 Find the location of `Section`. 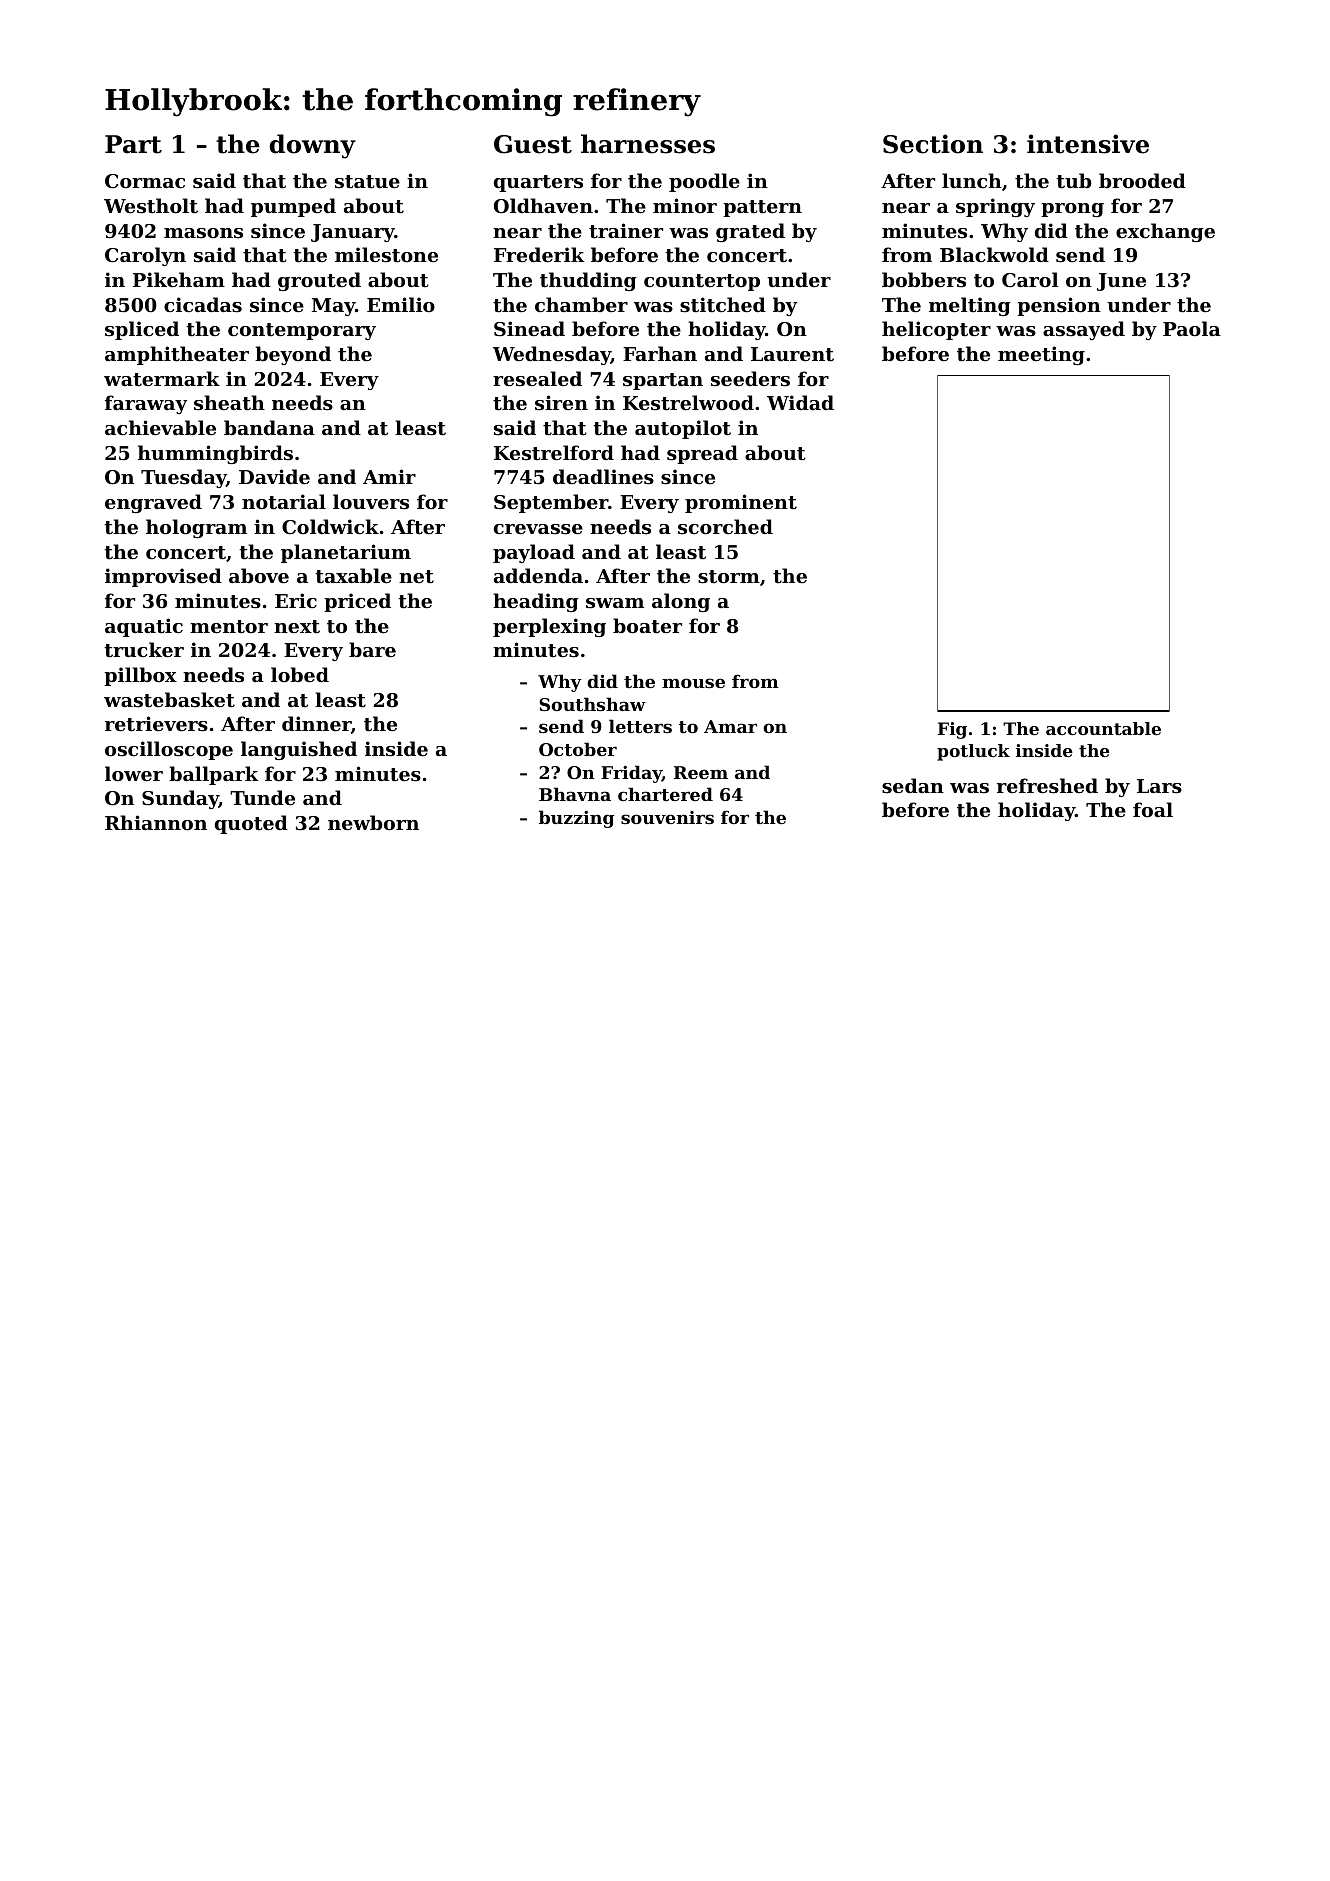

Section is located at coordinates (933, 144).
